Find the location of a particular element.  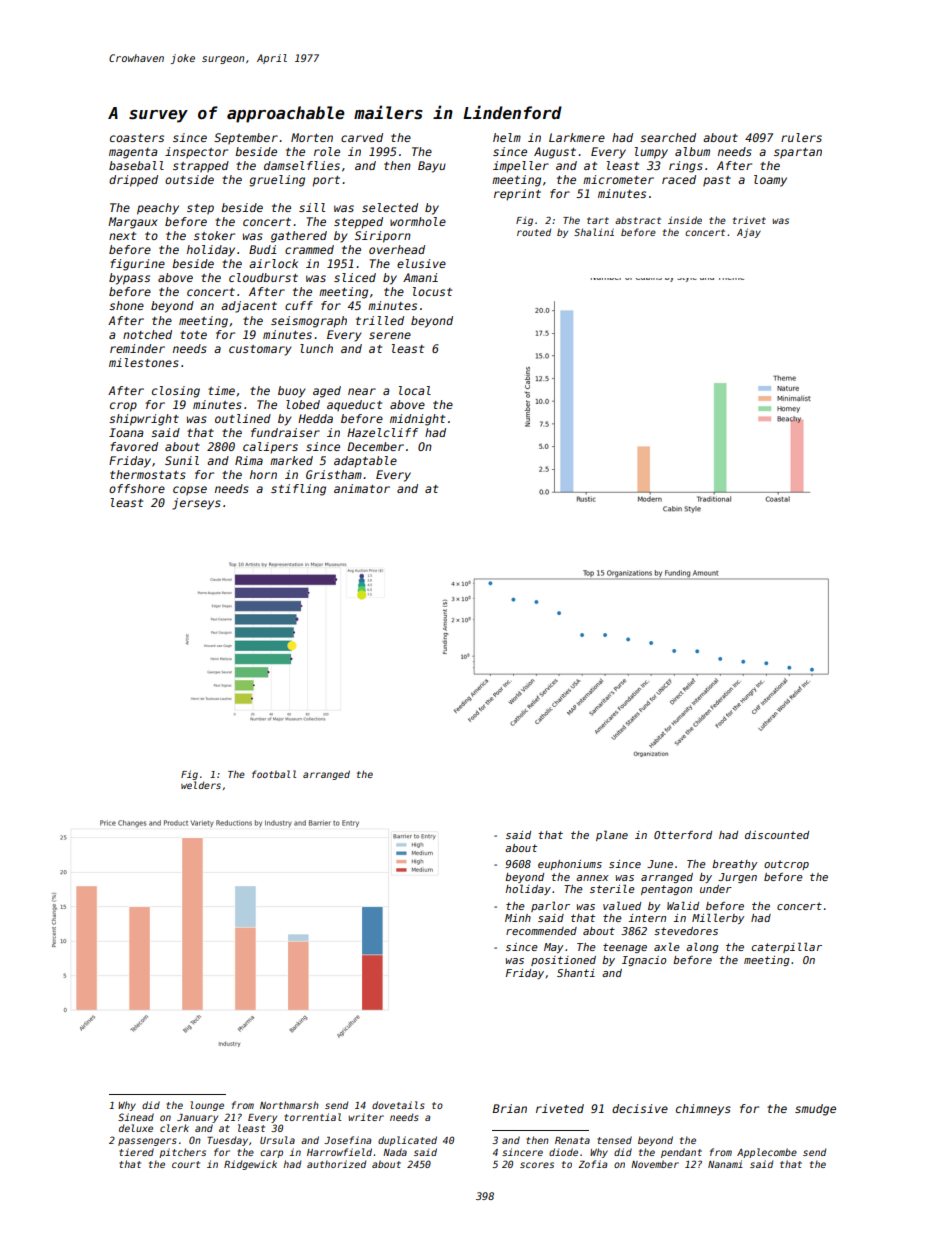

welders is located at coordinates (201, 785).
